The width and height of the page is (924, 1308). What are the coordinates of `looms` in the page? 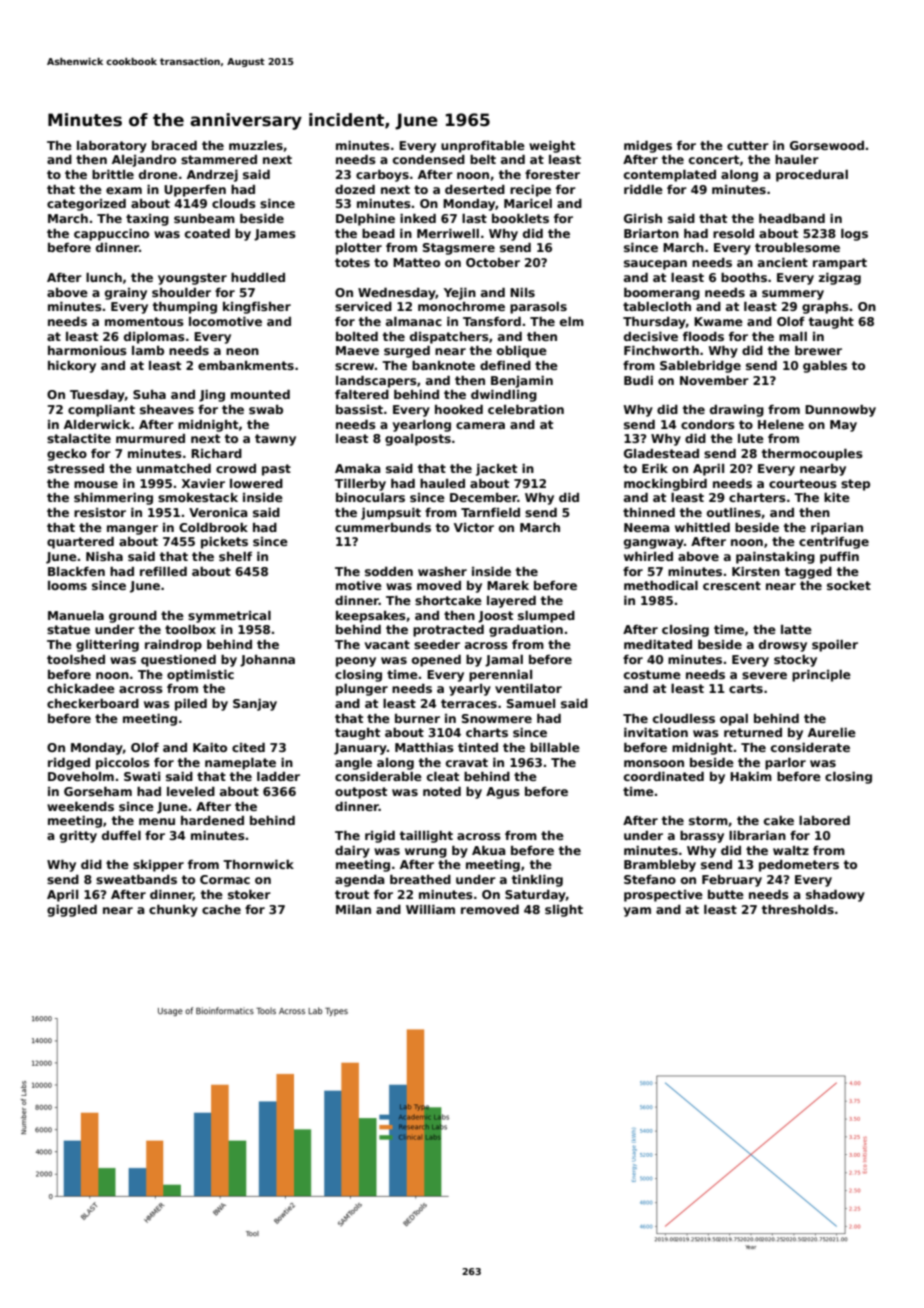 It's located at (67, 585).
